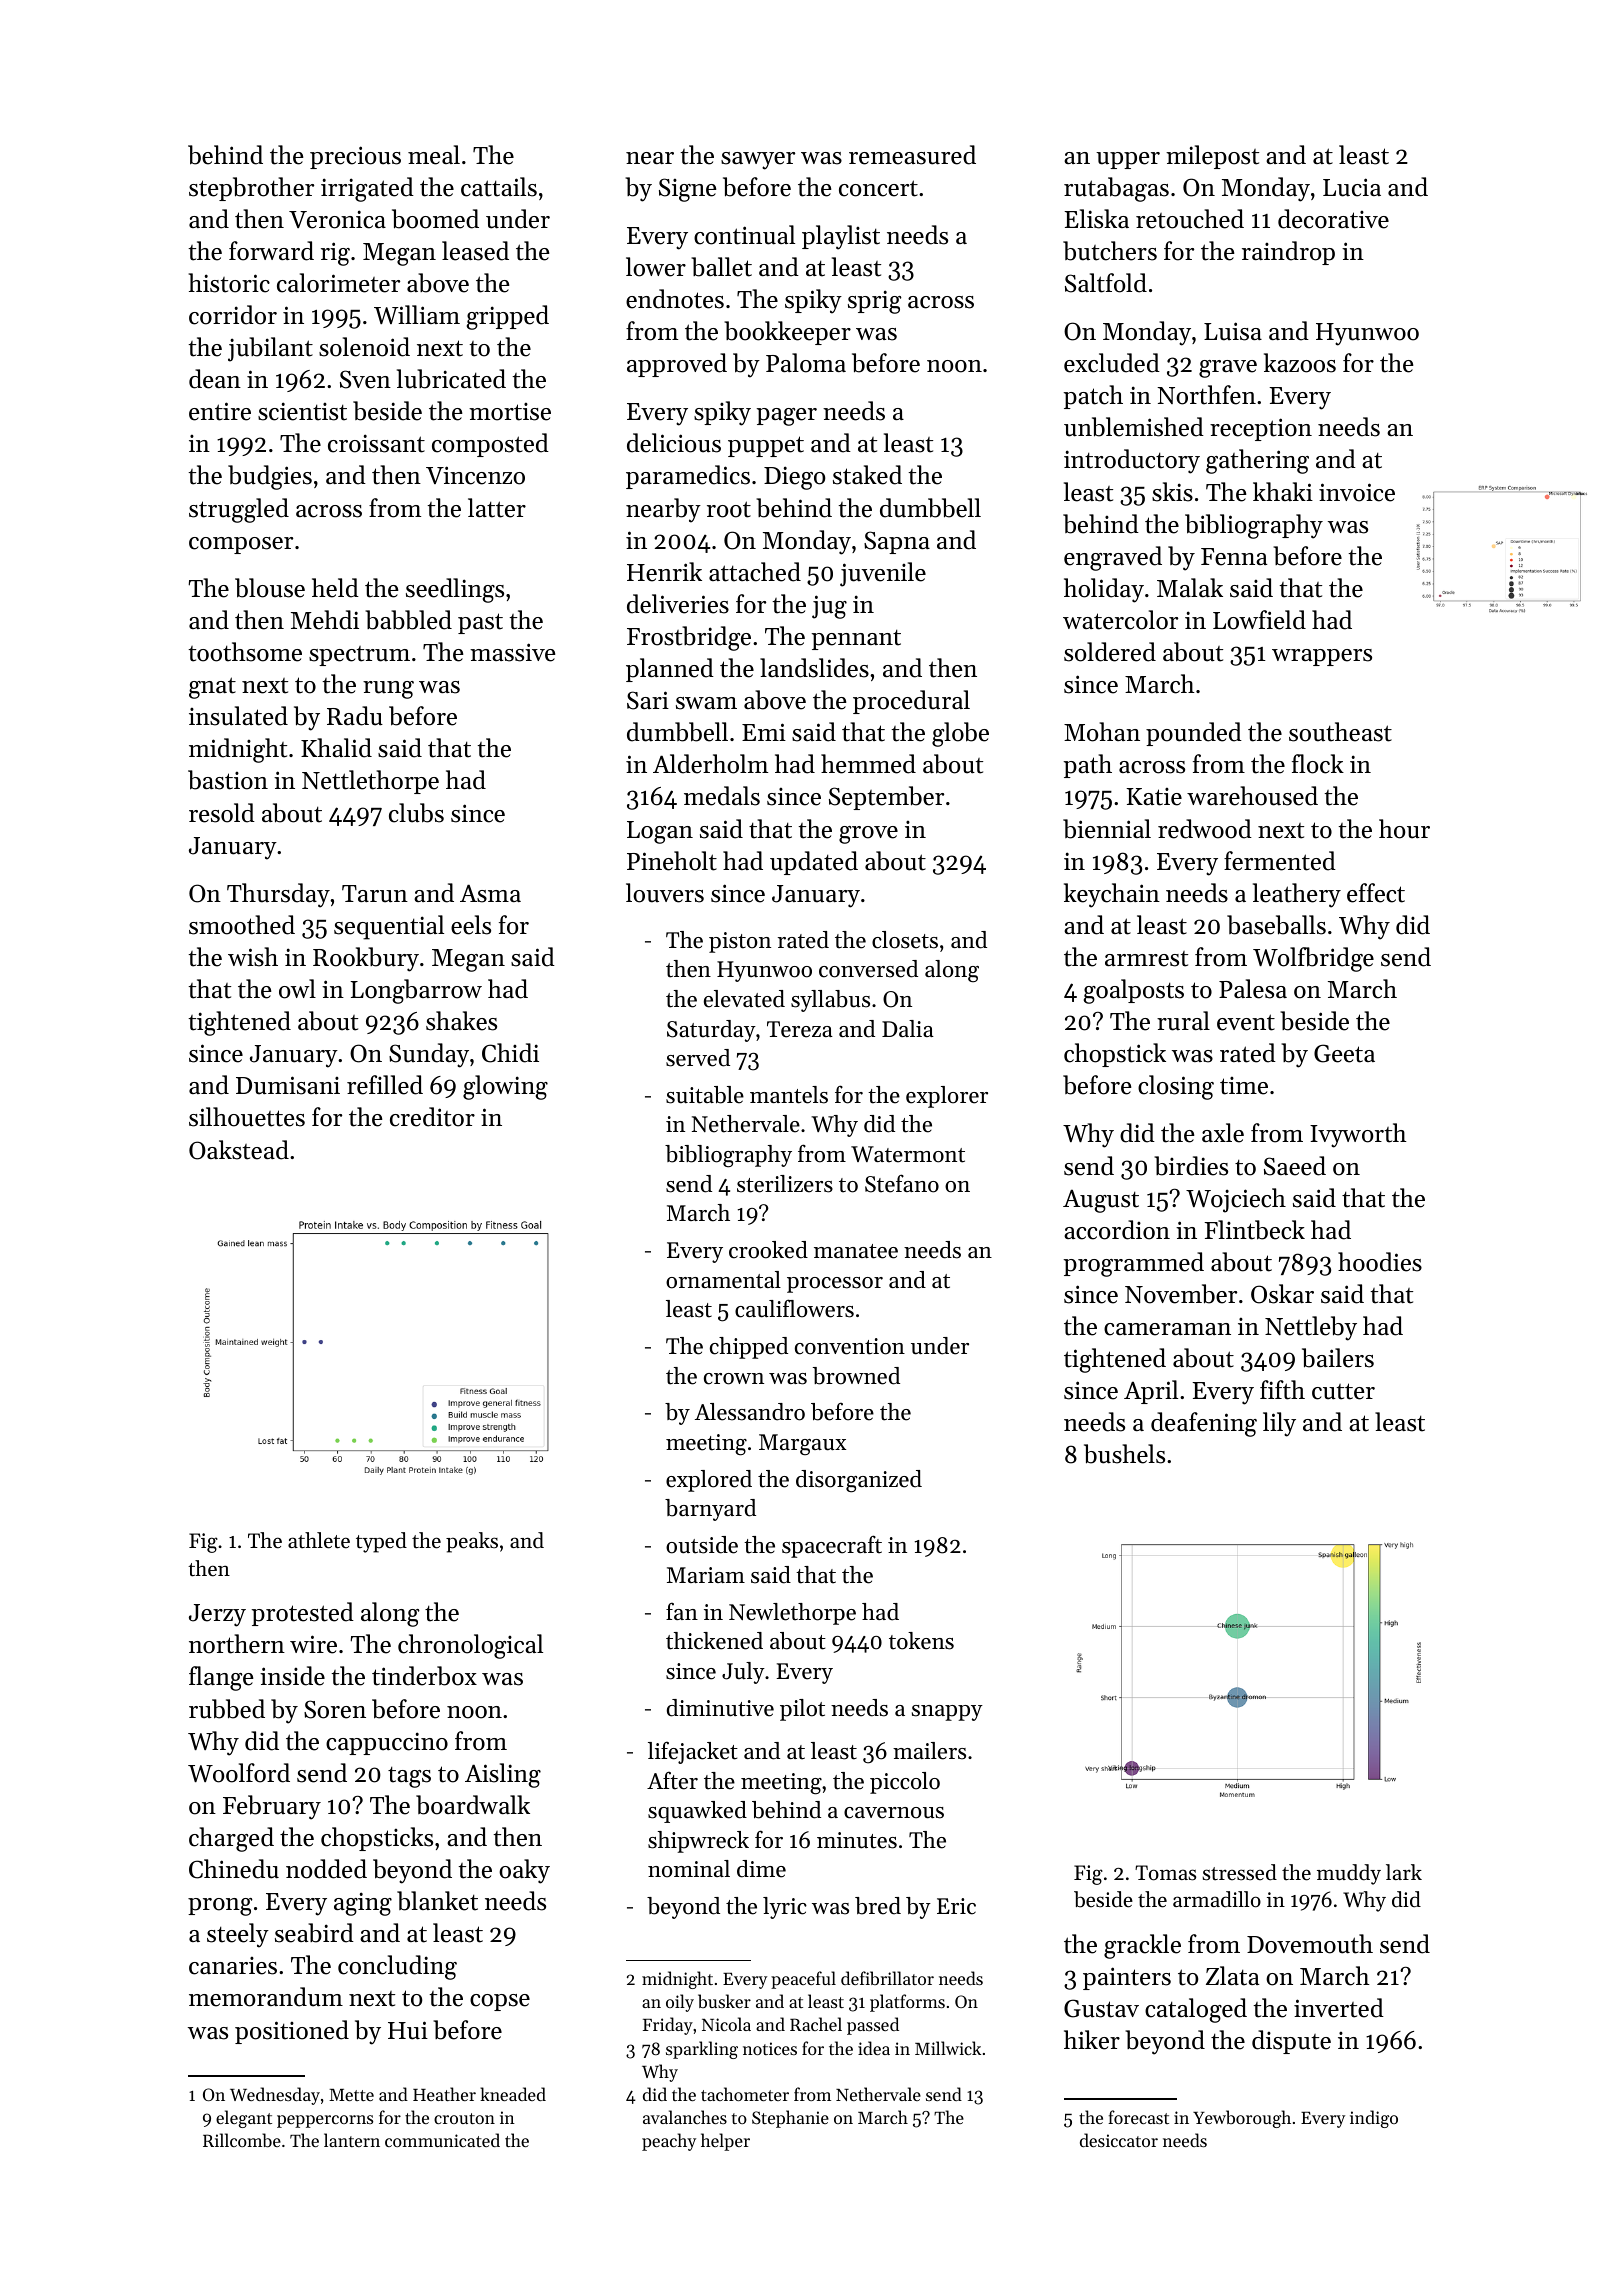  What do you see at coordinates (217, 1615) in the document?
I see `Jerzy` at bounding box center [217, 1615].
